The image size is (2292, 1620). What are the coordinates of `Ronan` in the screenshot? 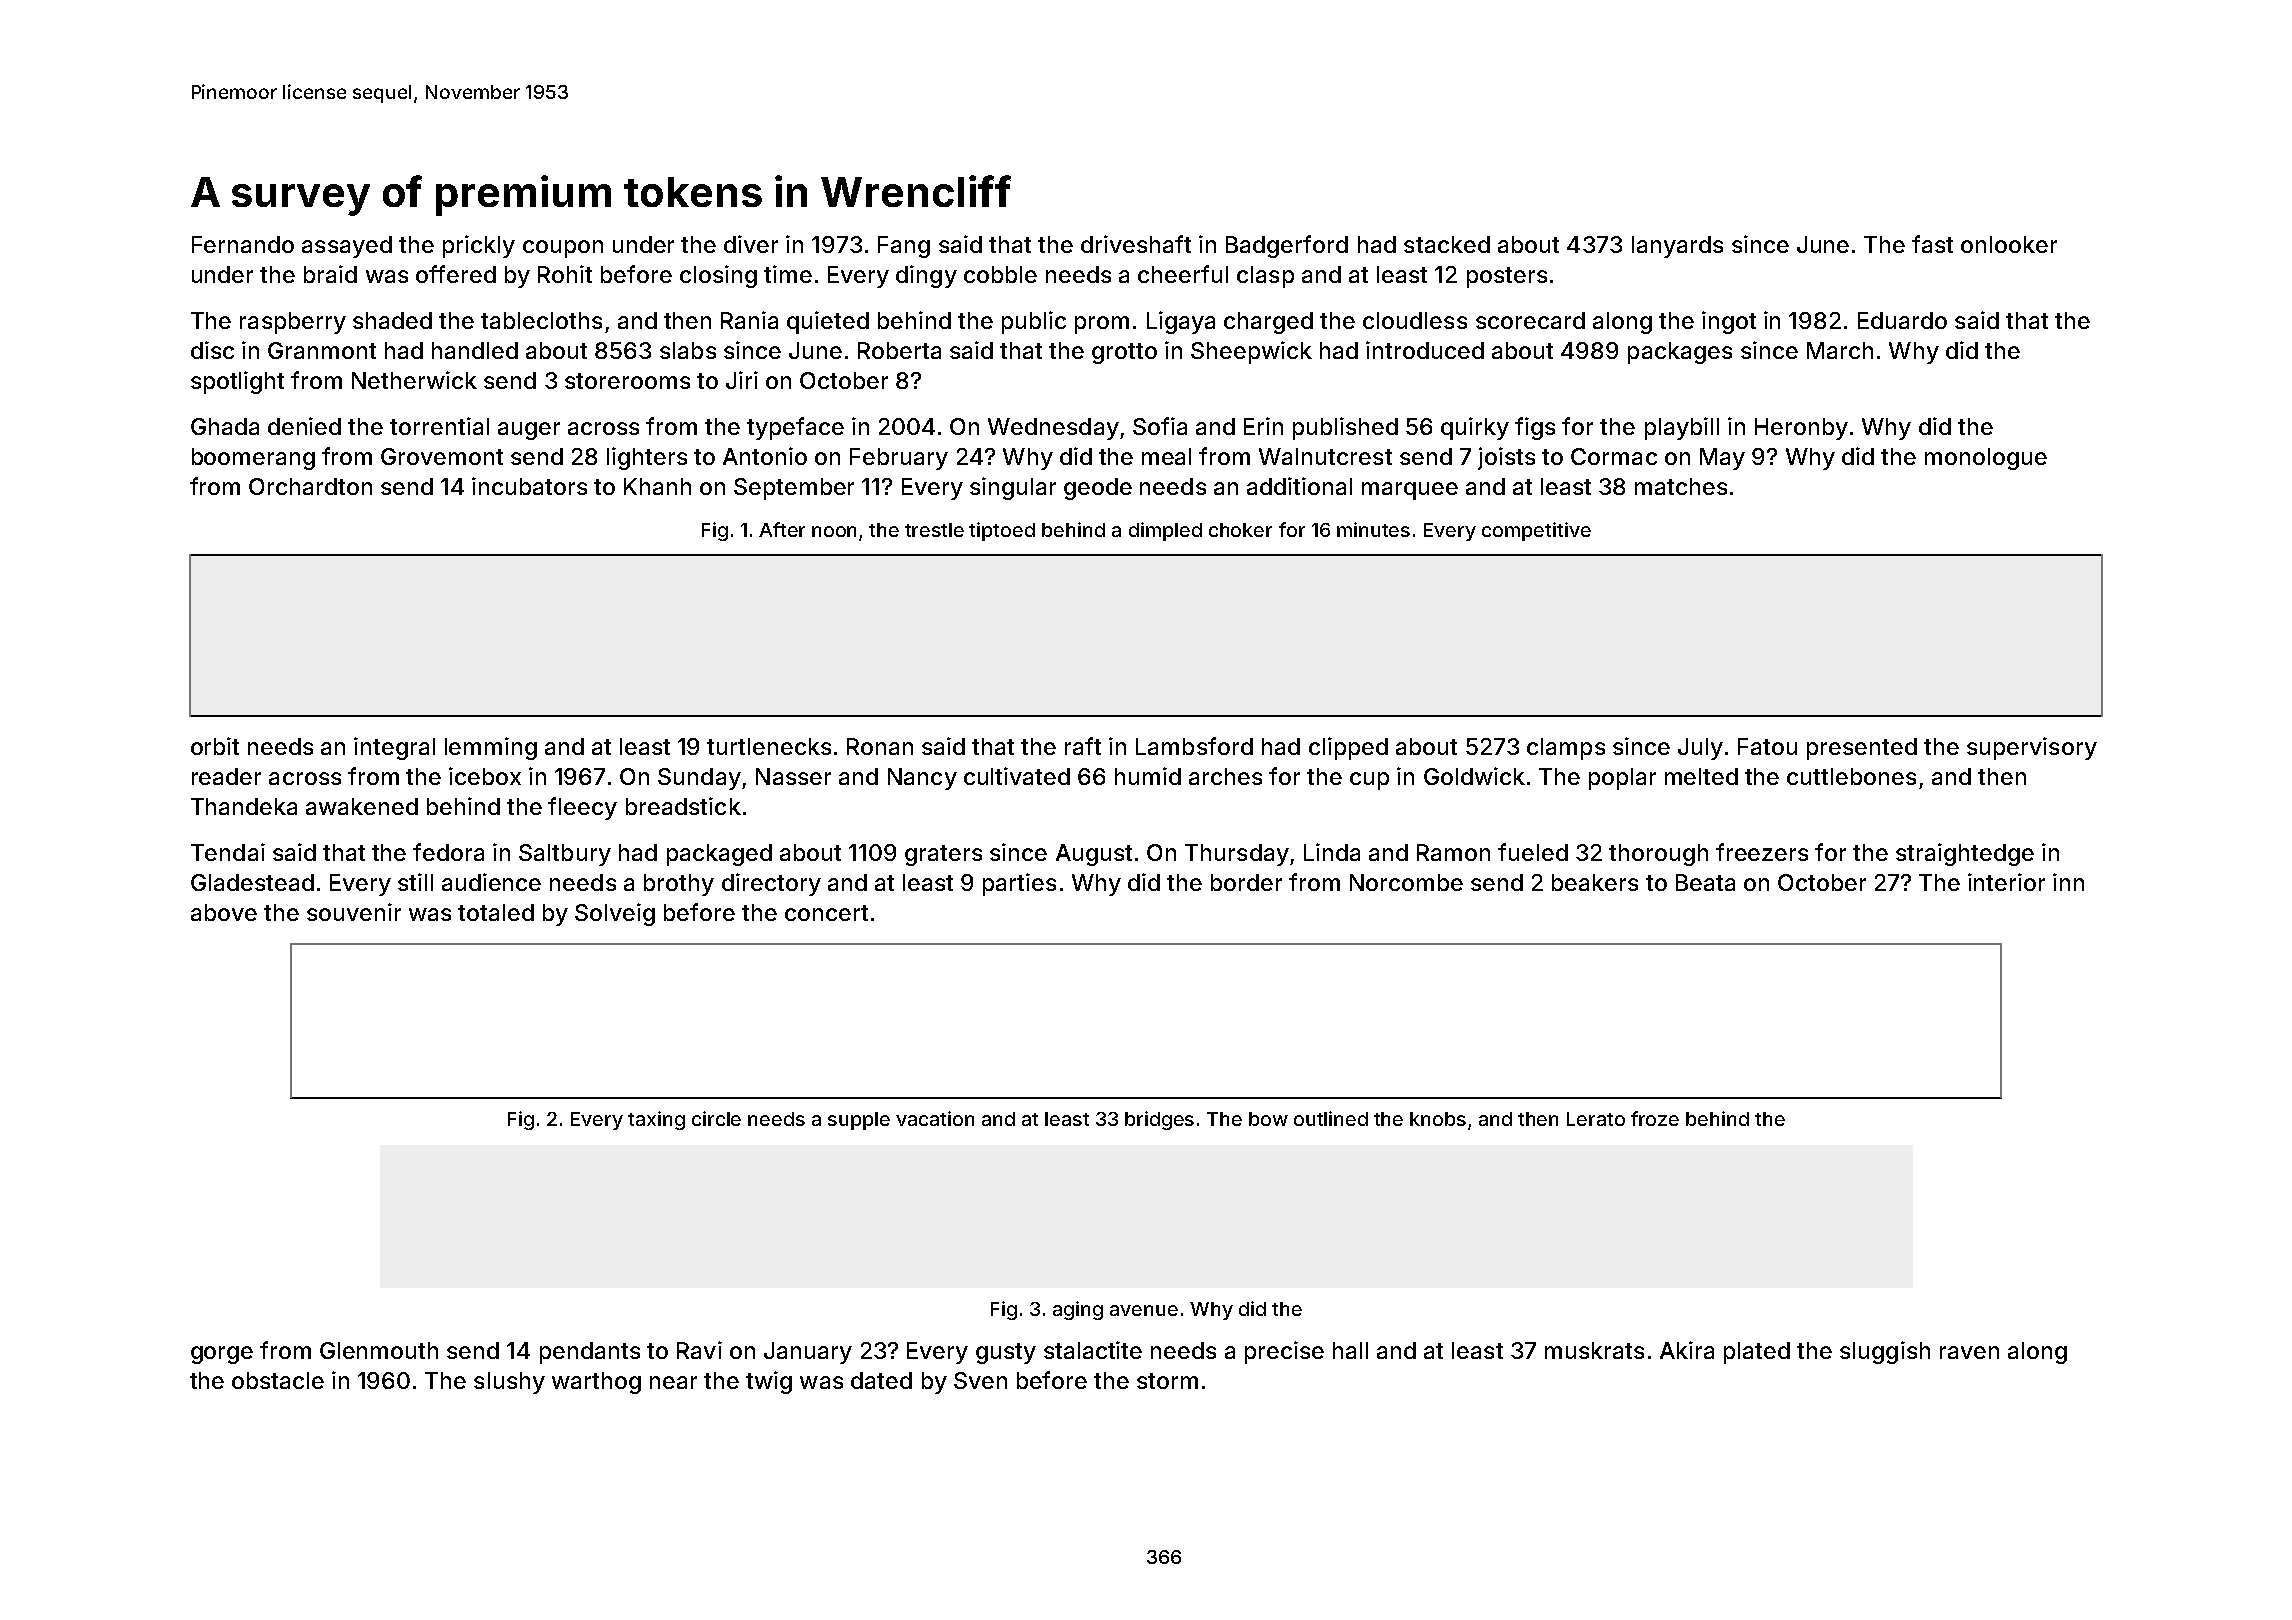 It's located at (880, 746).
